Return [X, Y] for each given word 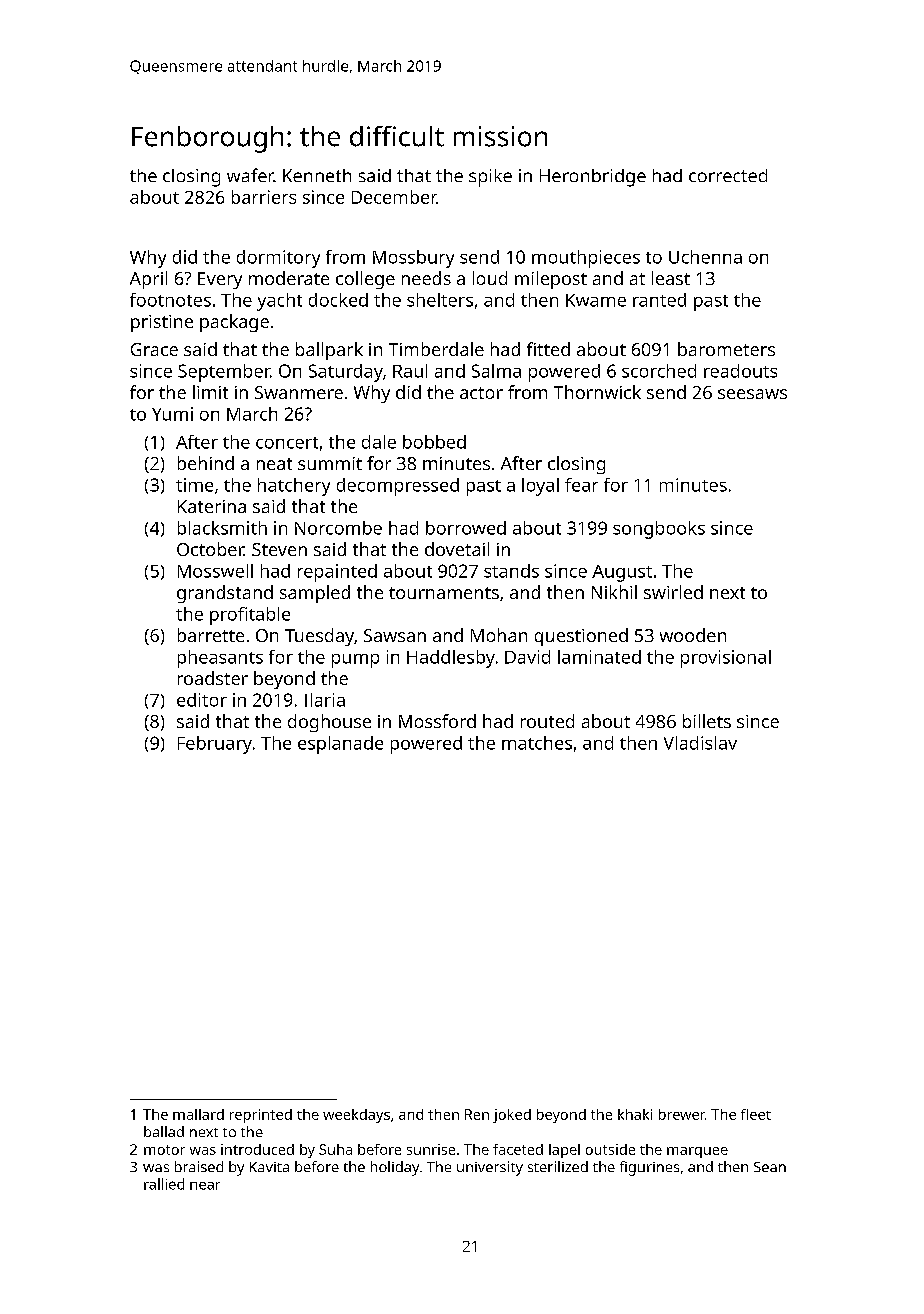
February [215, 745]
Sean [770, 1167]
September [224, 373]
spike [490, 178]
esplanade [340, 745]
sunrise [431, 1149]
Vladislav [700, 743]
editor [202, 700]
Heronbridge [593, 178]
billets [707, 721]
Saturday [346, 373]
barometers [726, 349]
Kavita [269, 1167]
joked [512, 1116]
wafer [250, 175]
